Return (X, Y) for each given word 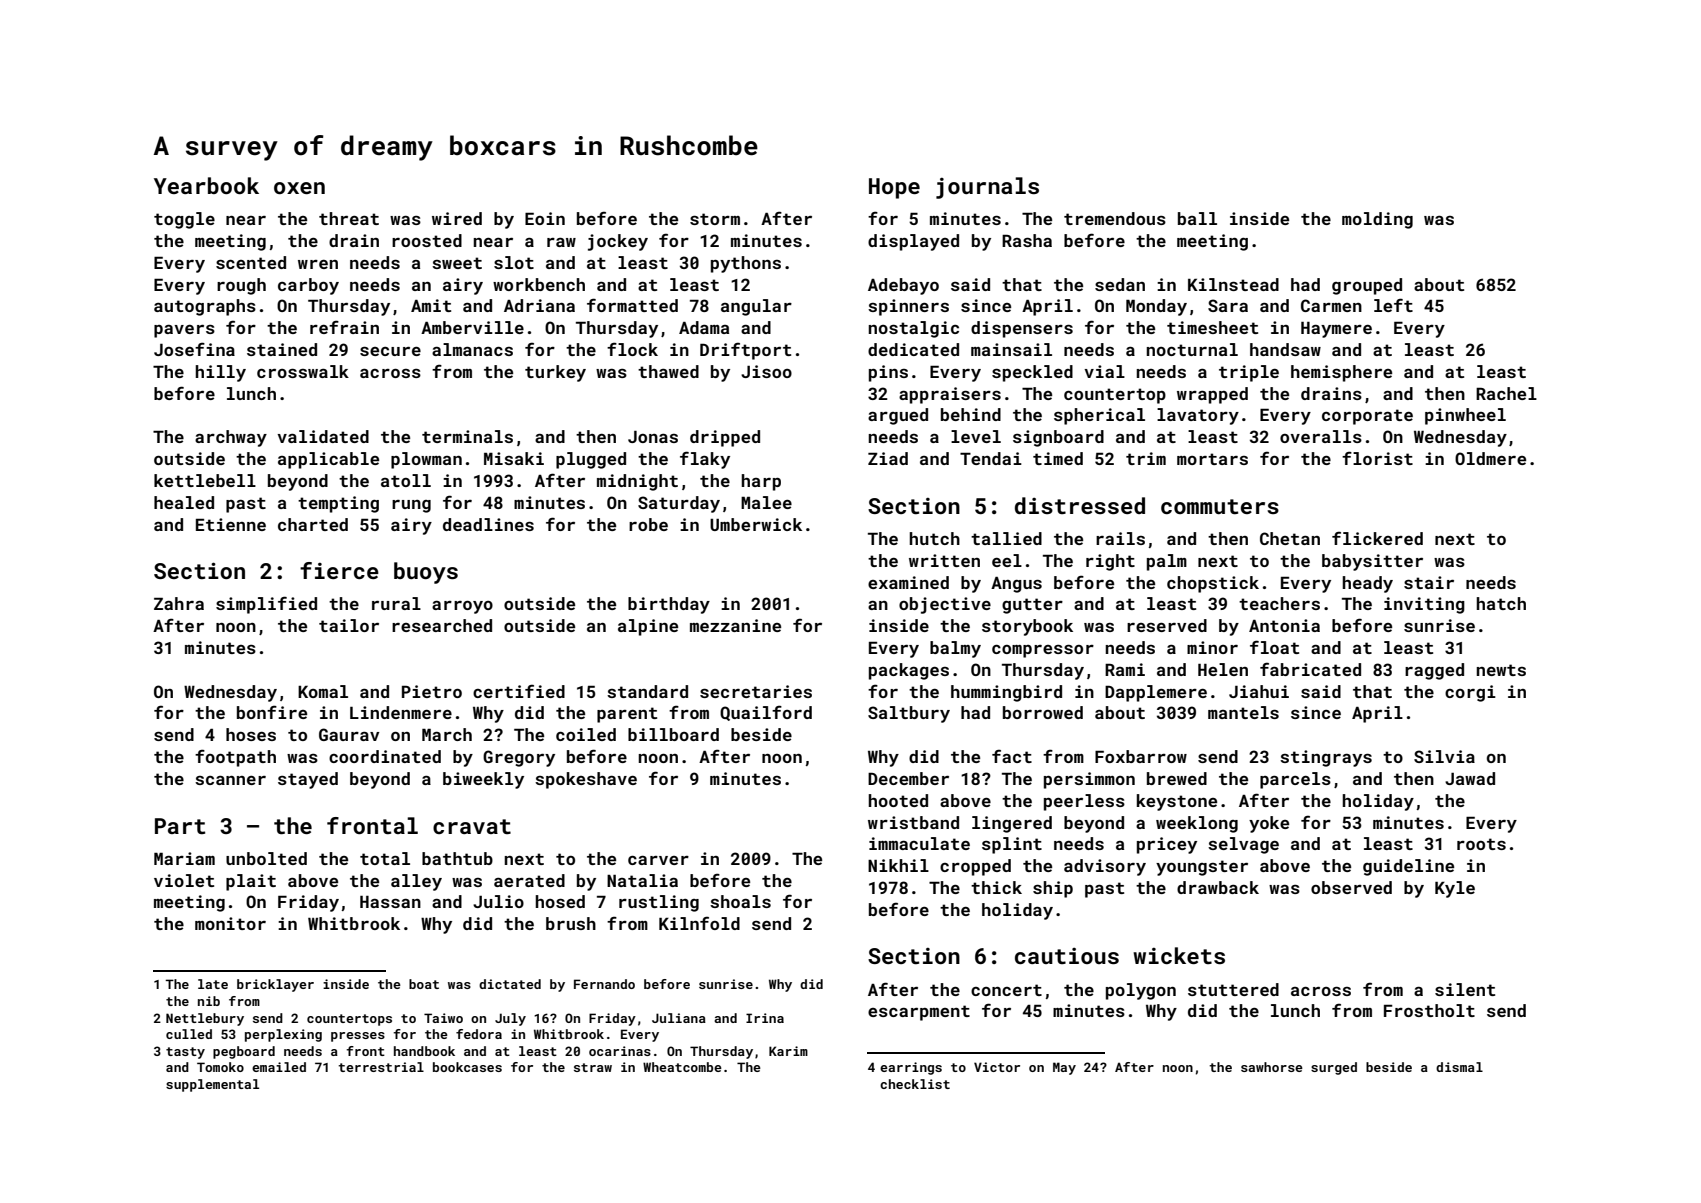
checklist (915, 1084)
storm (715, 219)
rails (1120, 538)
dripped (725, 438)
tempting (338, 504)
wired (457, 218)
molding (1377, 220)
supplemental (212, 1085)
